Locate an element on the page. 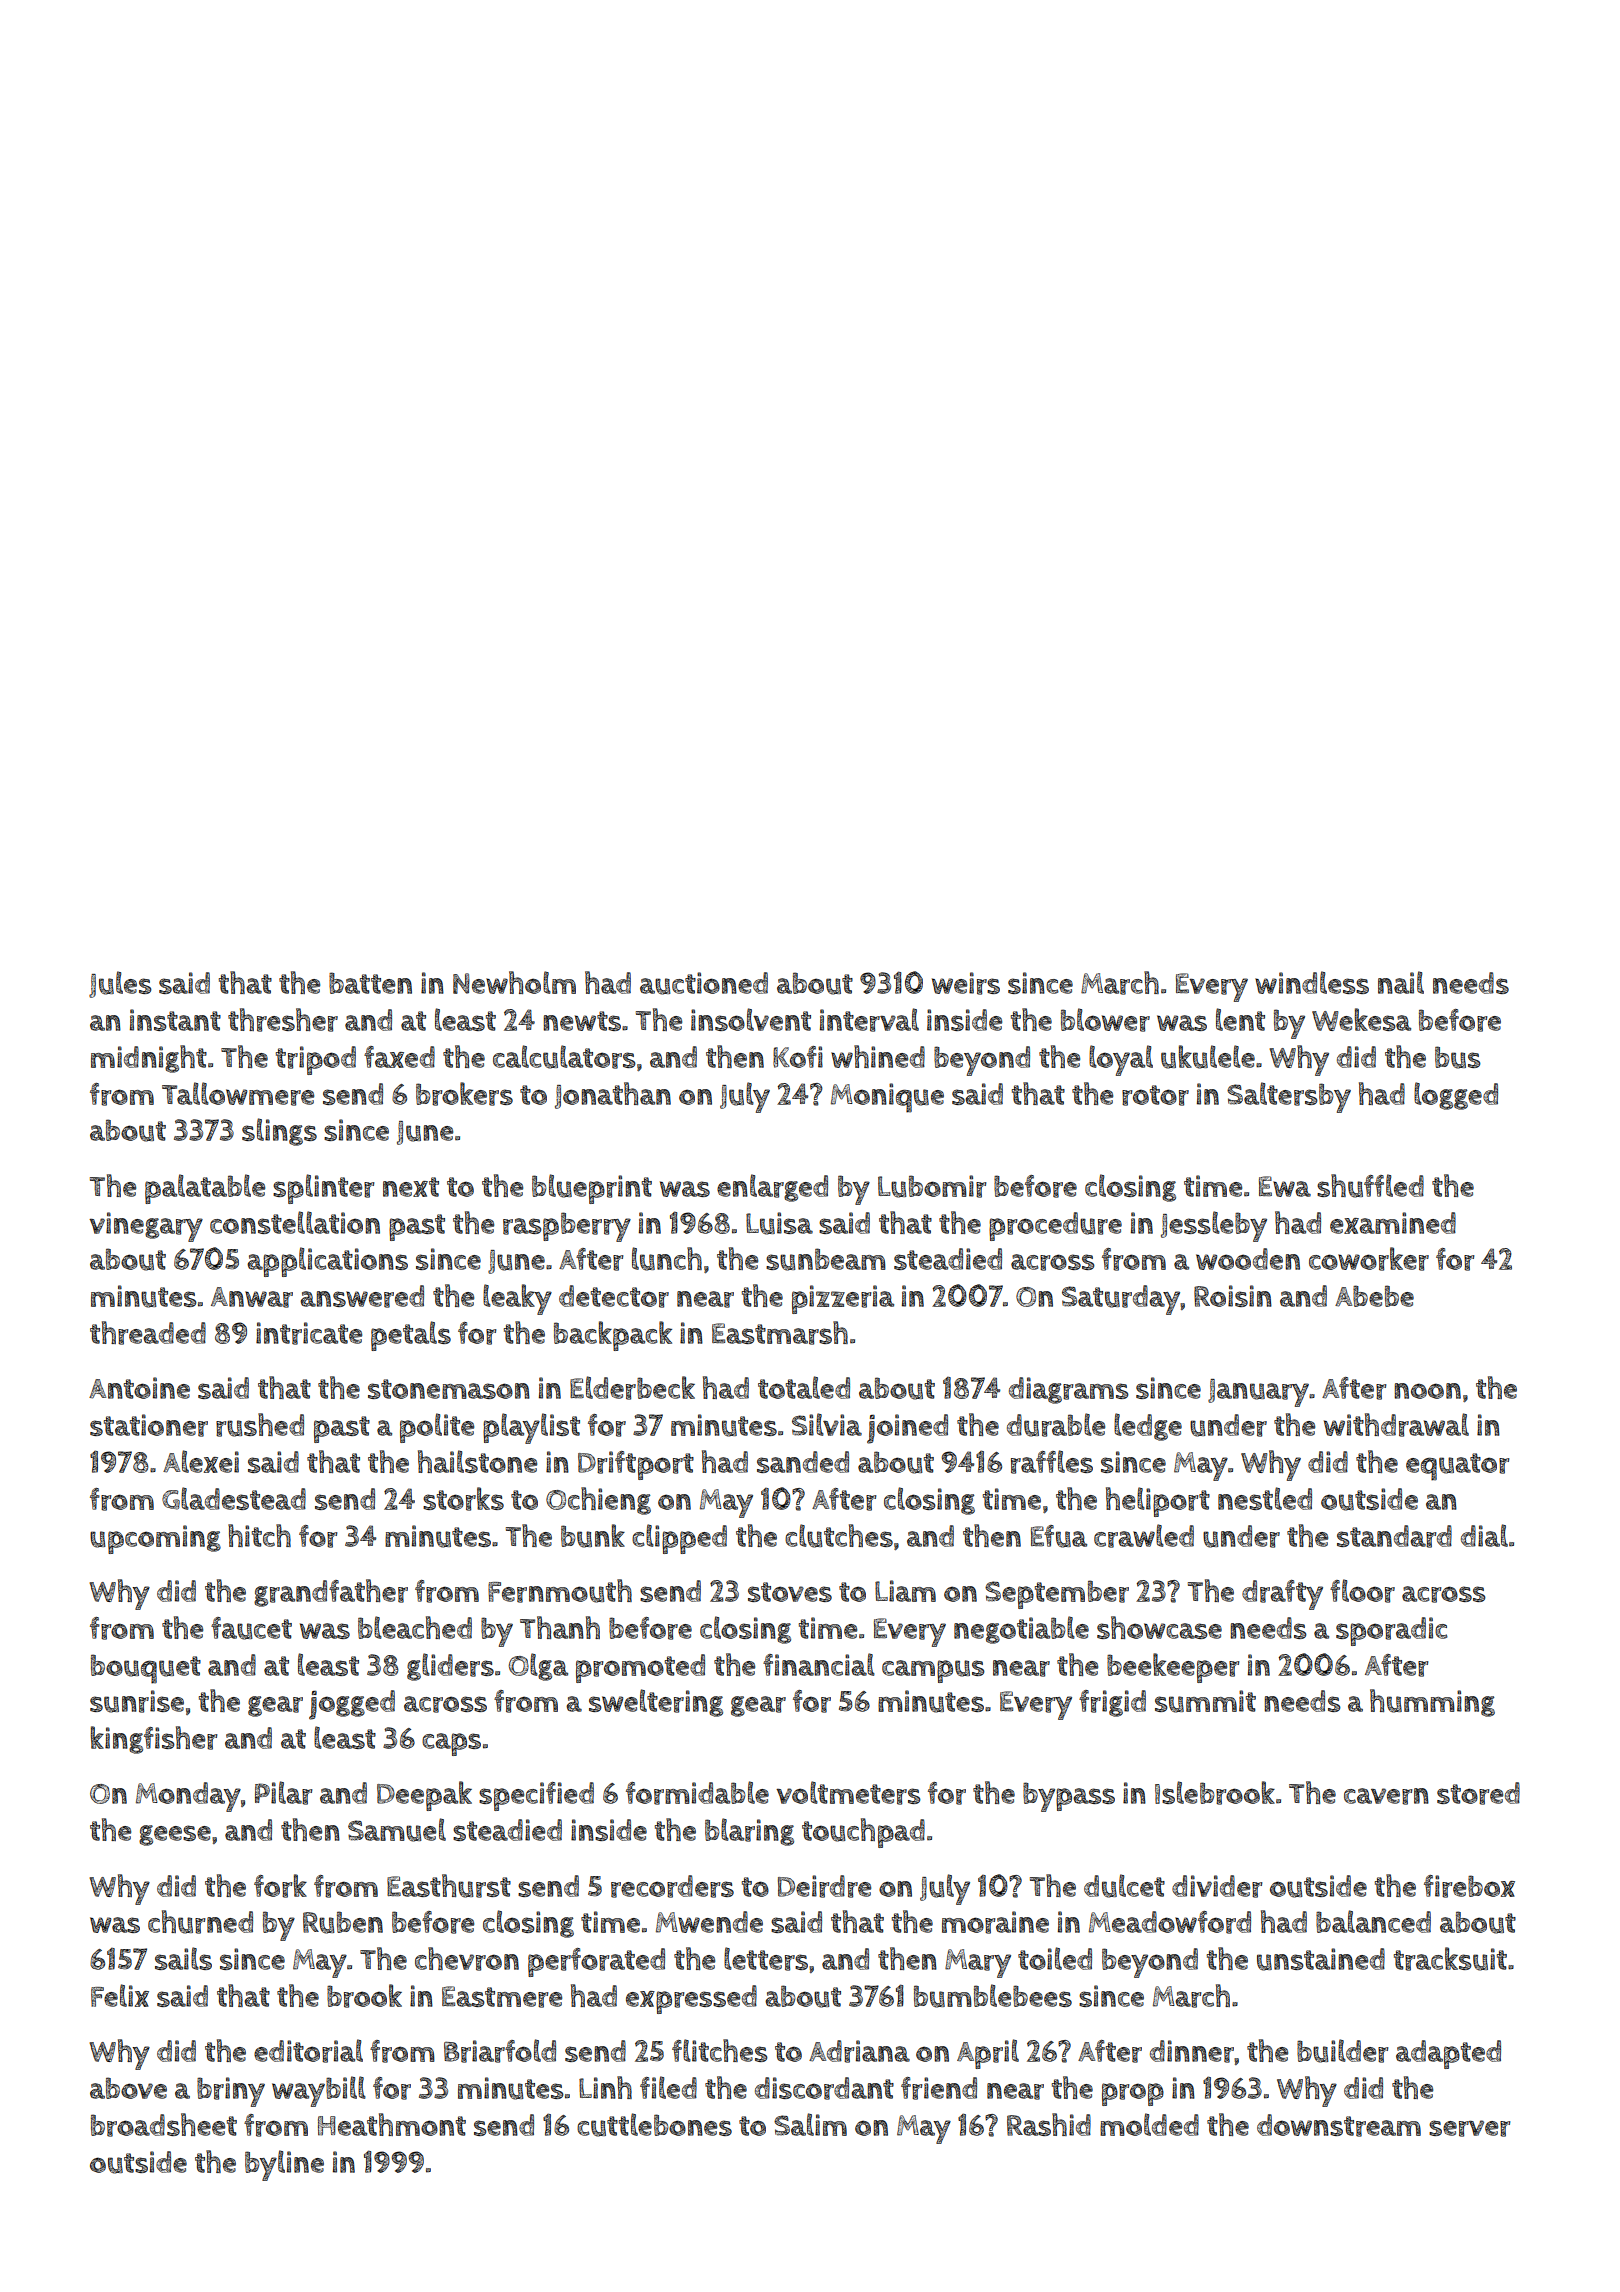  Tallowmere is located at coordinates (238, 1094).
